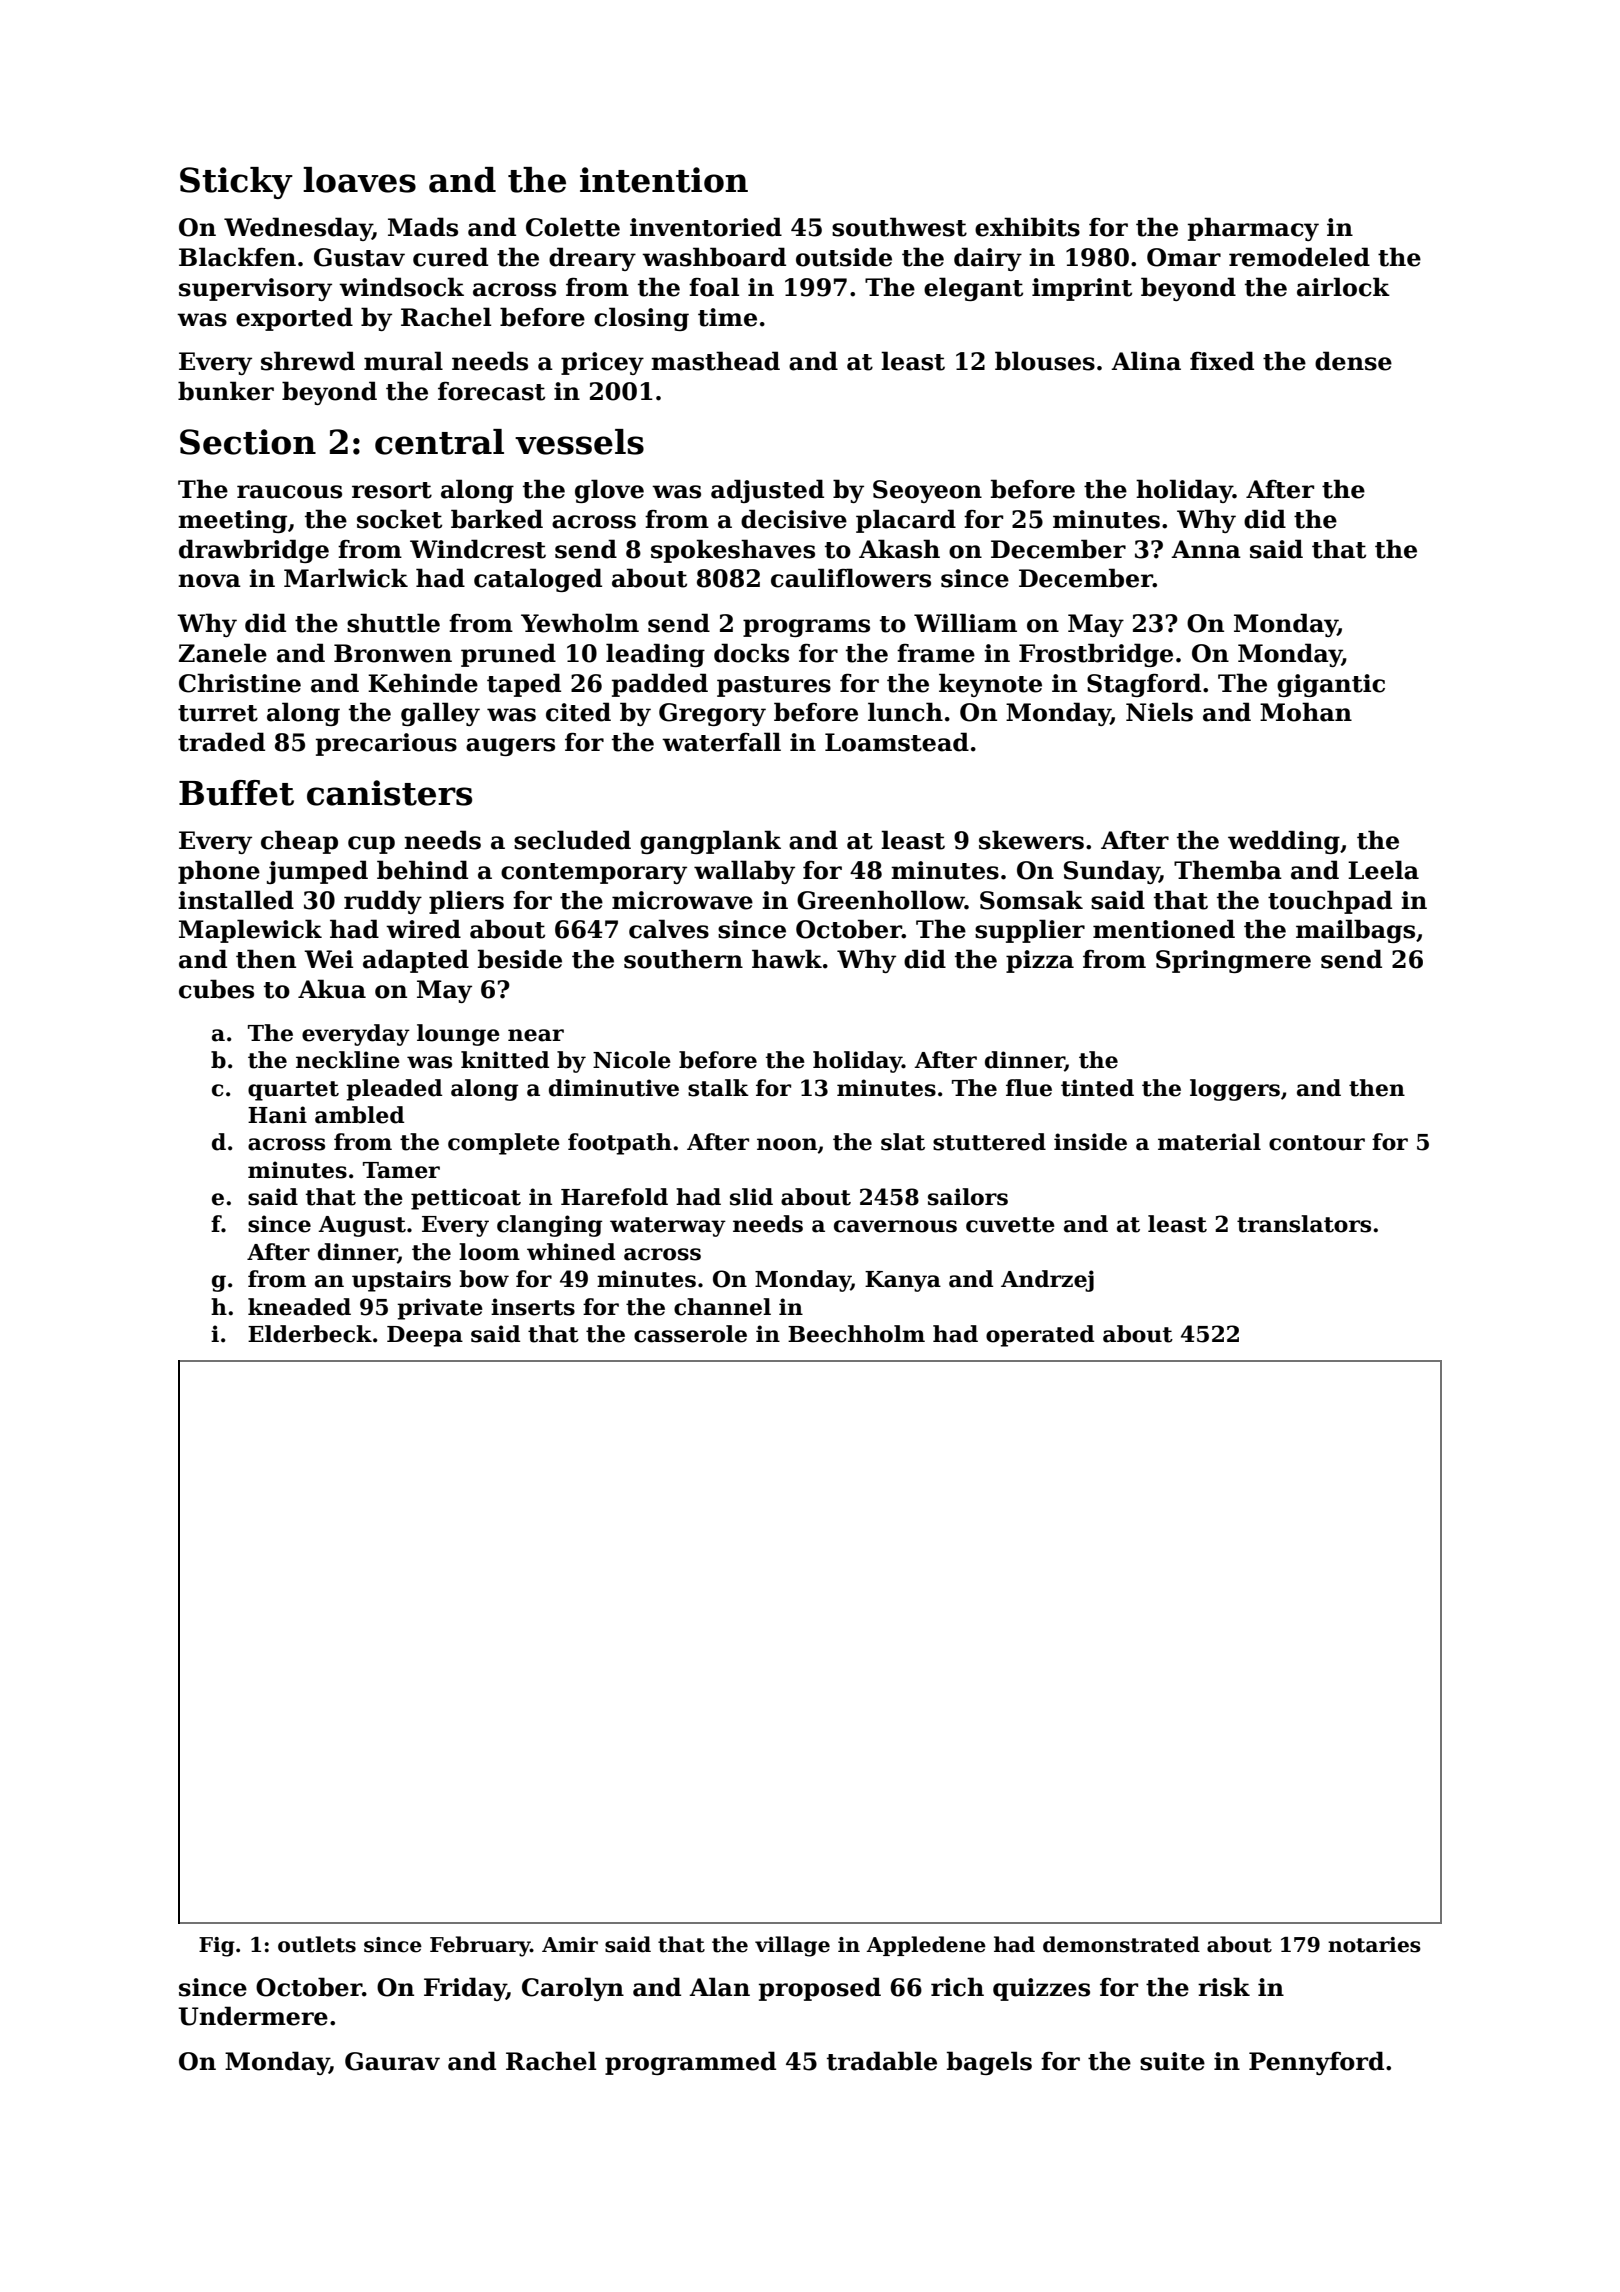  Describe the element at coordinates (1235, 1090) in the screenshot. I see `loggers` at that location.
